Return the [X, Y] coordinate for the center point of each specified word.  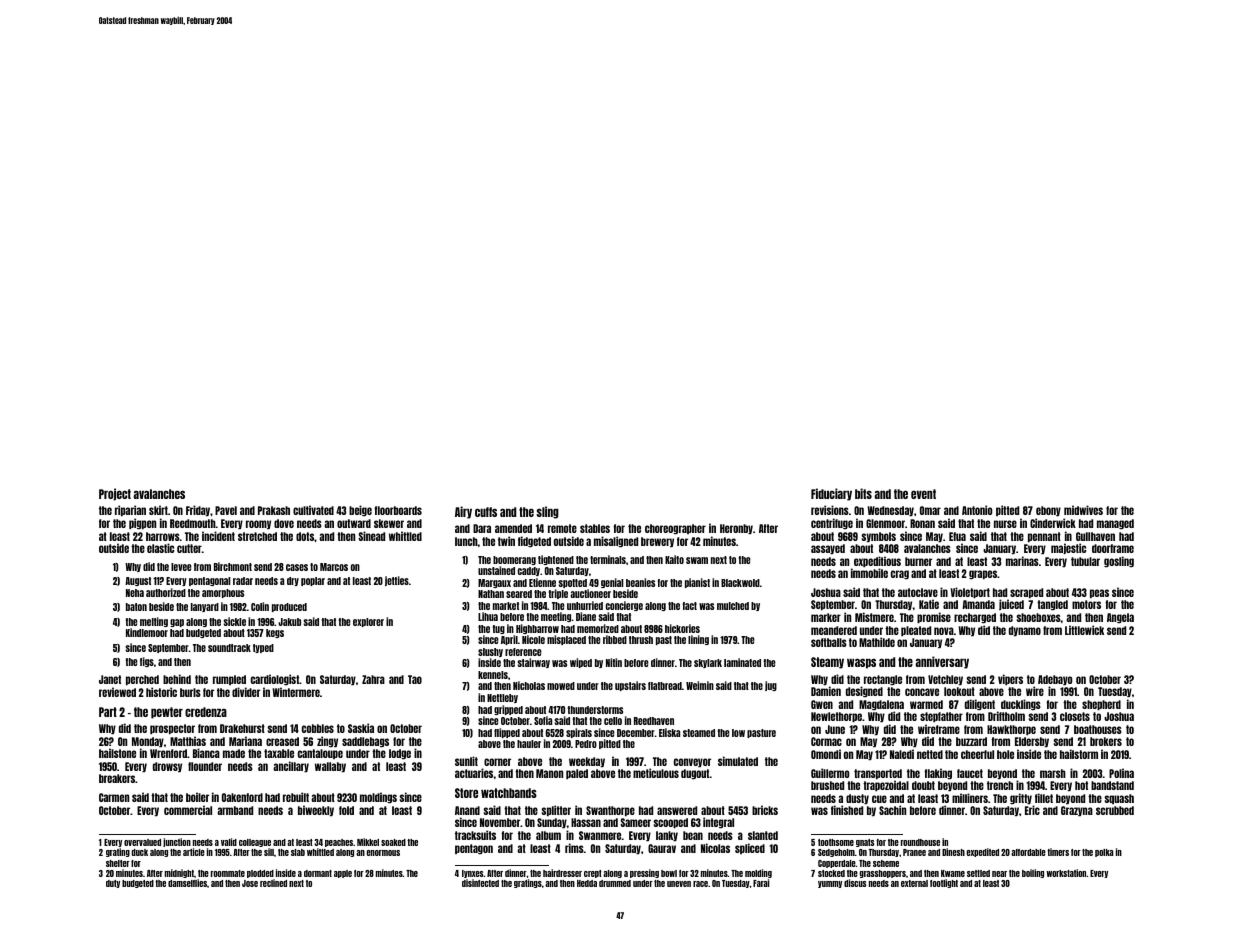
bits [863, 493]
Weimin [700, 685]
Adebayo [1055, 680]
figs [147, 662]
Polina [1121, 773]
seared [519, 594]
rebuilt [296, 797]
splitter [556, 810]
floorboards [398, 510]
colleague [255, 843]
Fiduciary [831, 494]
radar [243, 581]
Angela [1120, 618]
